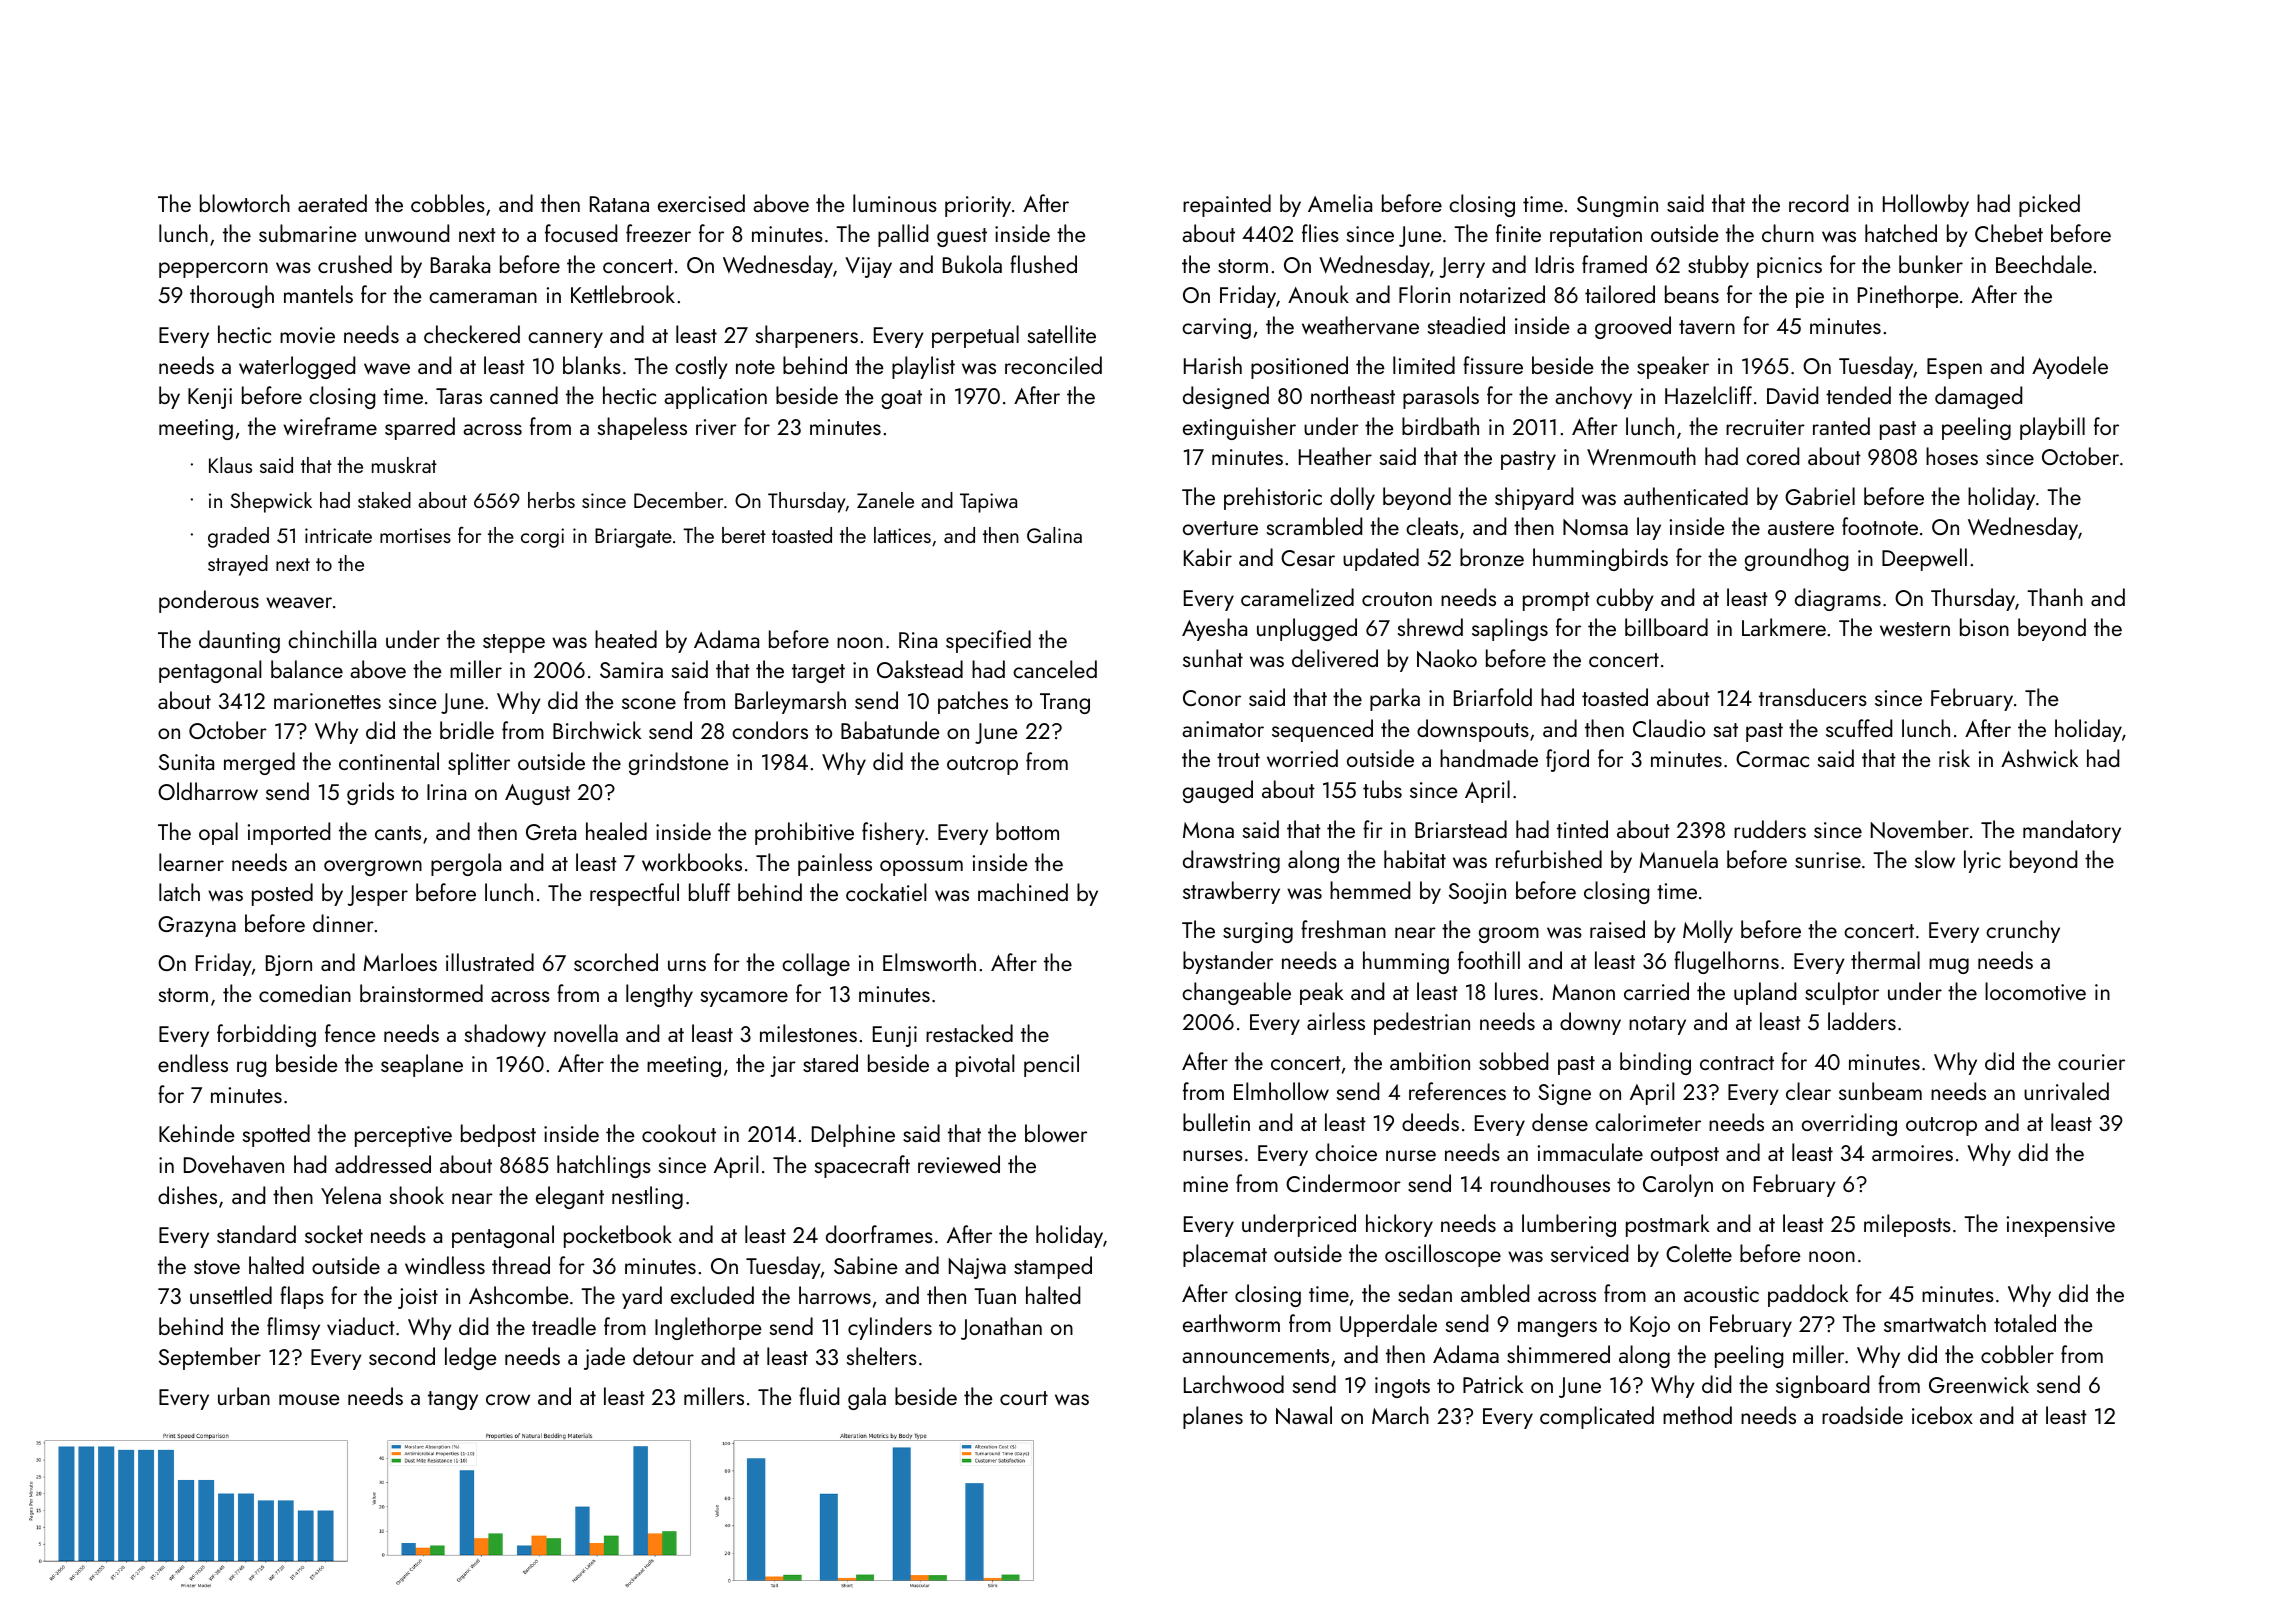 The width and height of the image is (2292, 1620). What do you see at coordinates (209, 601) in the image?
I see `ponderous` at bounding box center [209, 601].
